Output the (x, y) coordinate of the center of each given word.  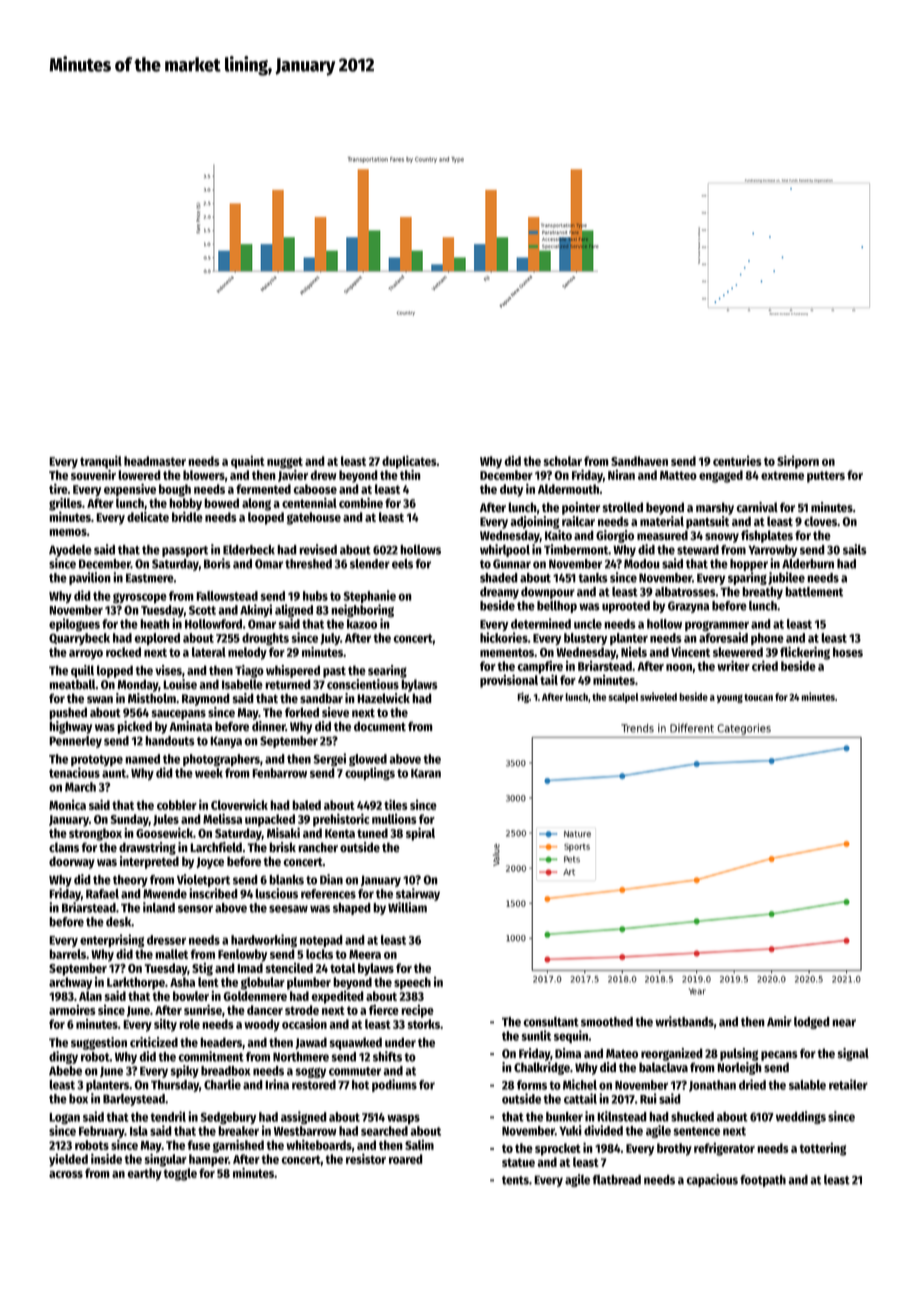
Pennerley (75, 742)
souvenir (93, 474)
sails (855, 549)
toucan (758, 697)
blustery (585, 639)
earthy (144, 1174)
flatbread (616, 1180)
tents (515, 1180)
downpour (548, 593)
